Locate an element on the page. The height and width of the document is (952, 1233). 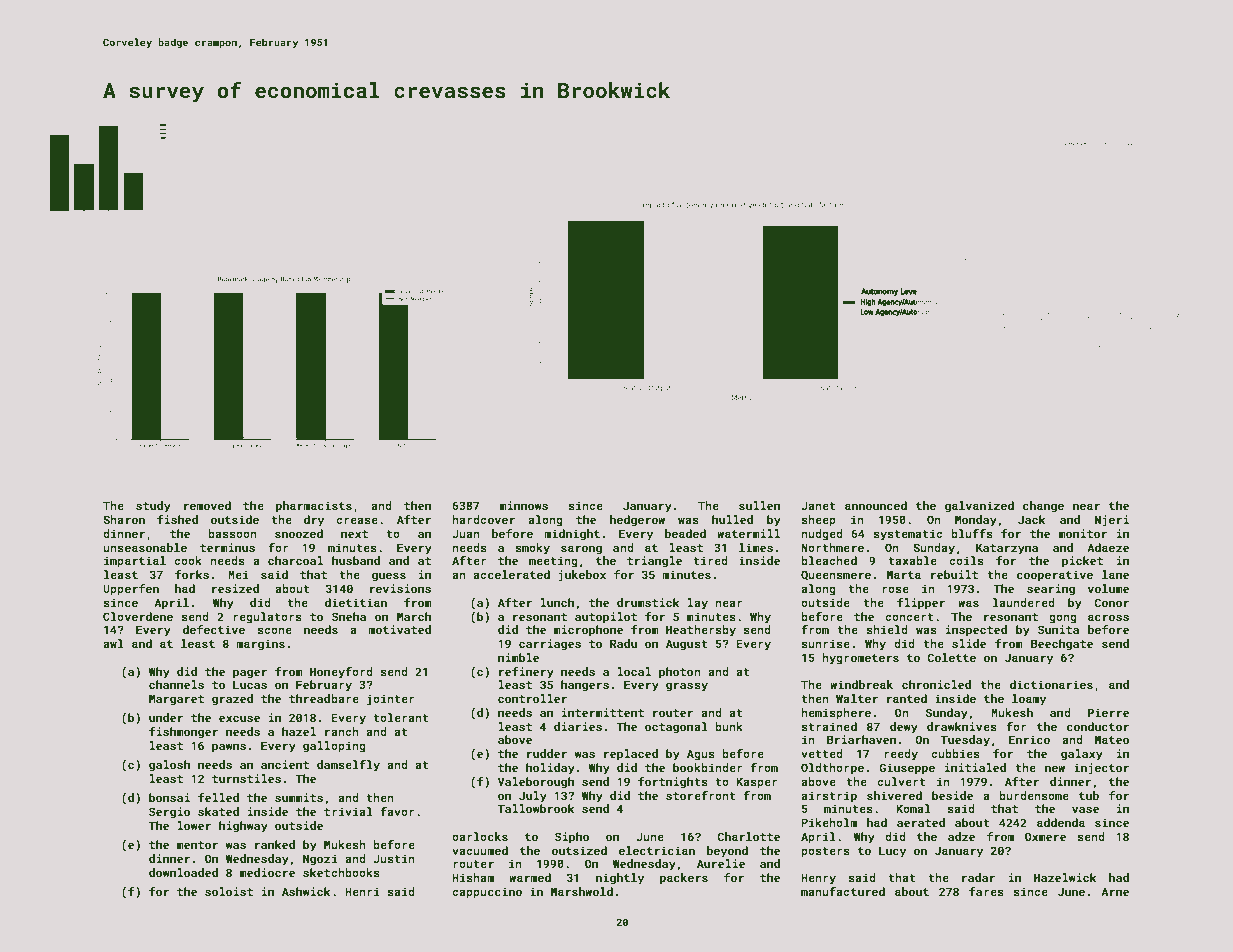
terminus is located at coordinates (227, 547).
